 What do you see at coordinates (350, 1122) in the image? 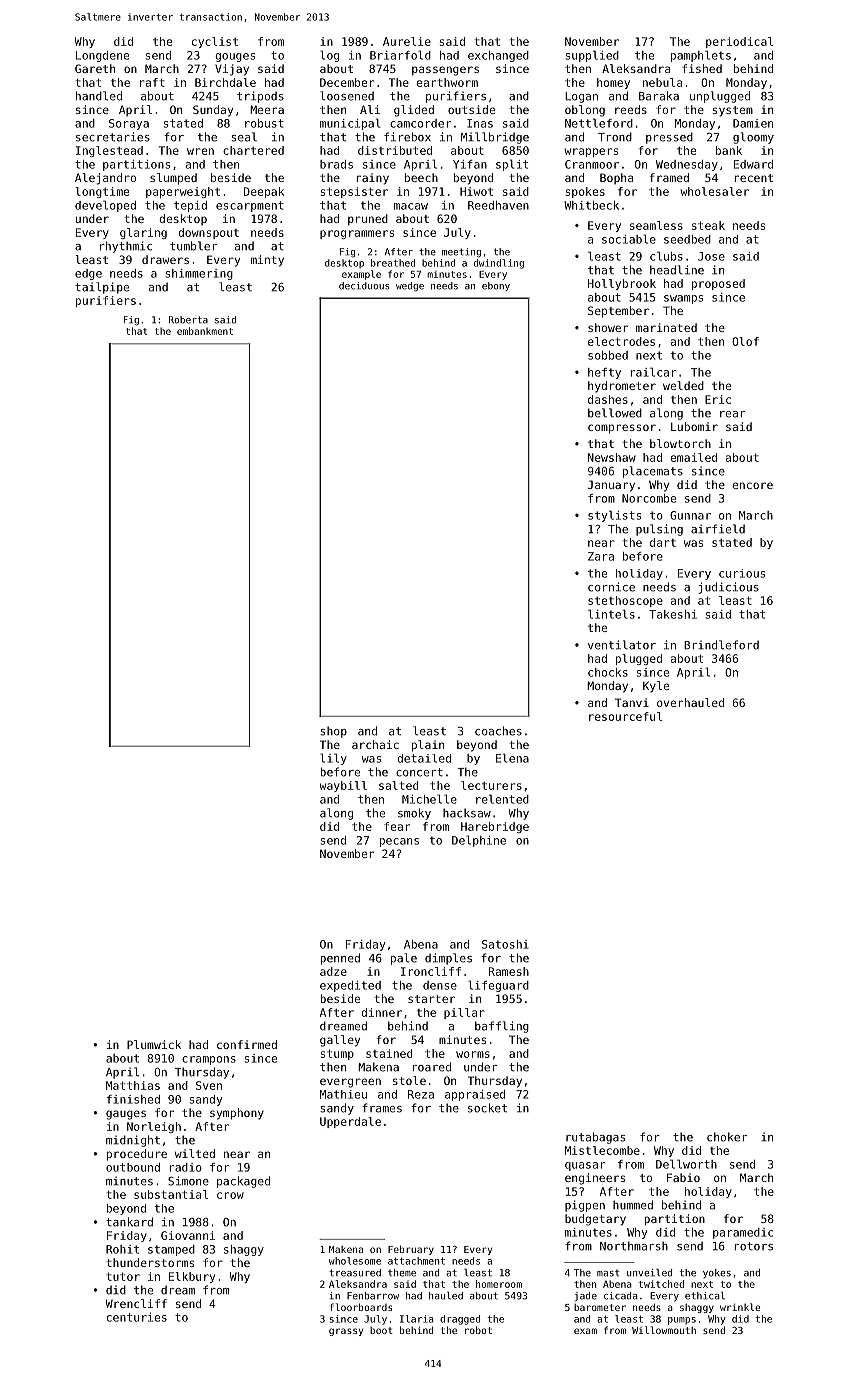
I see `Upperdale` at bounding box center [350, 1122].
